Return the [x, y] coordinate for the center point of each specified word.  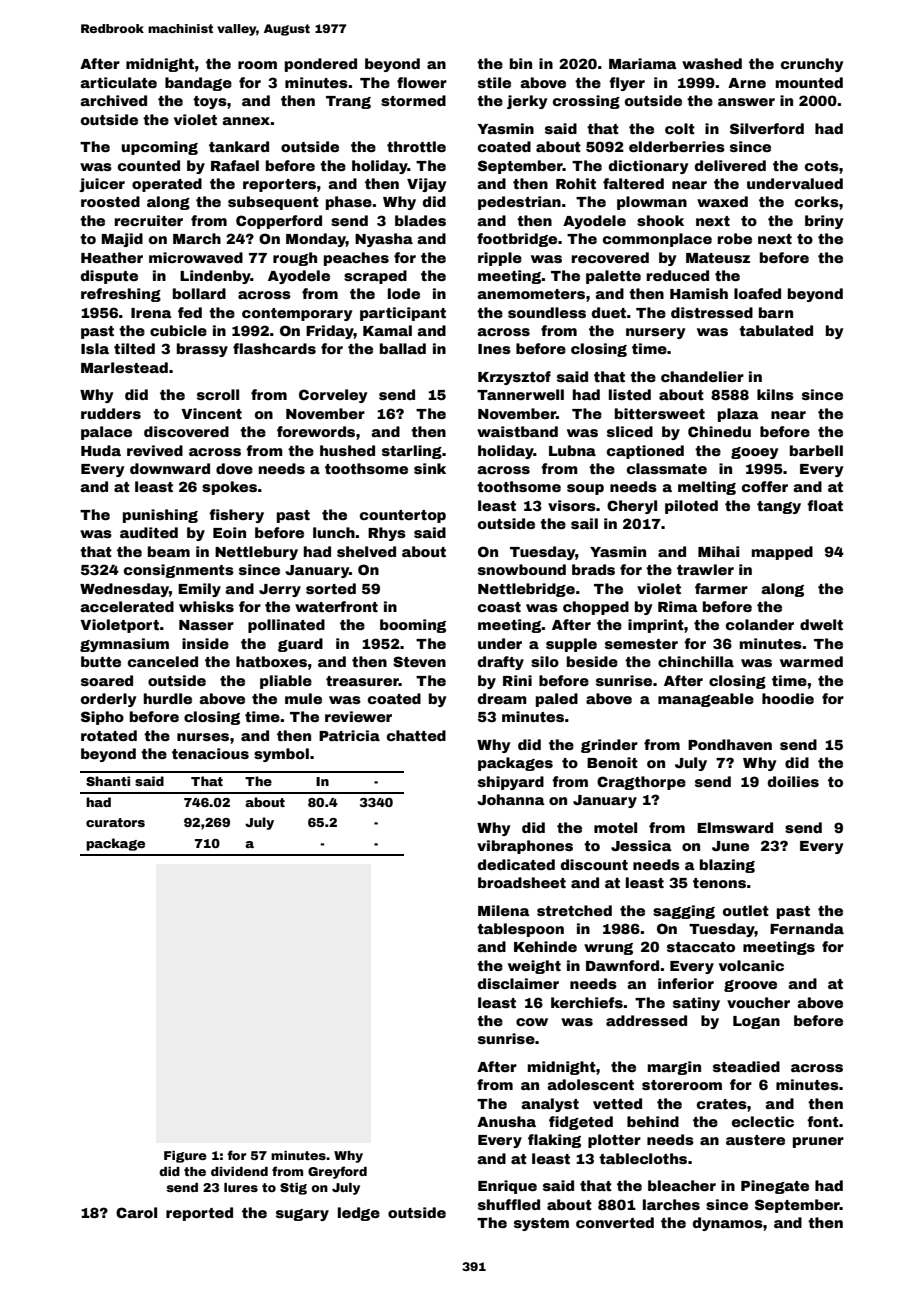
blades [420, 220]
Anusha [506, 1121]
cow [532, 1022]
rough [295, 259]
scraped [375, 277]
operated [167, 185]
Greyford [337, 1172]
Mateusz [718, 258]
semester [641, 644]
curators [115, 822]
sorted [331, 588]
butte [101, 661]
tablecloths [643, 1158]
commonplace [657, 240]
